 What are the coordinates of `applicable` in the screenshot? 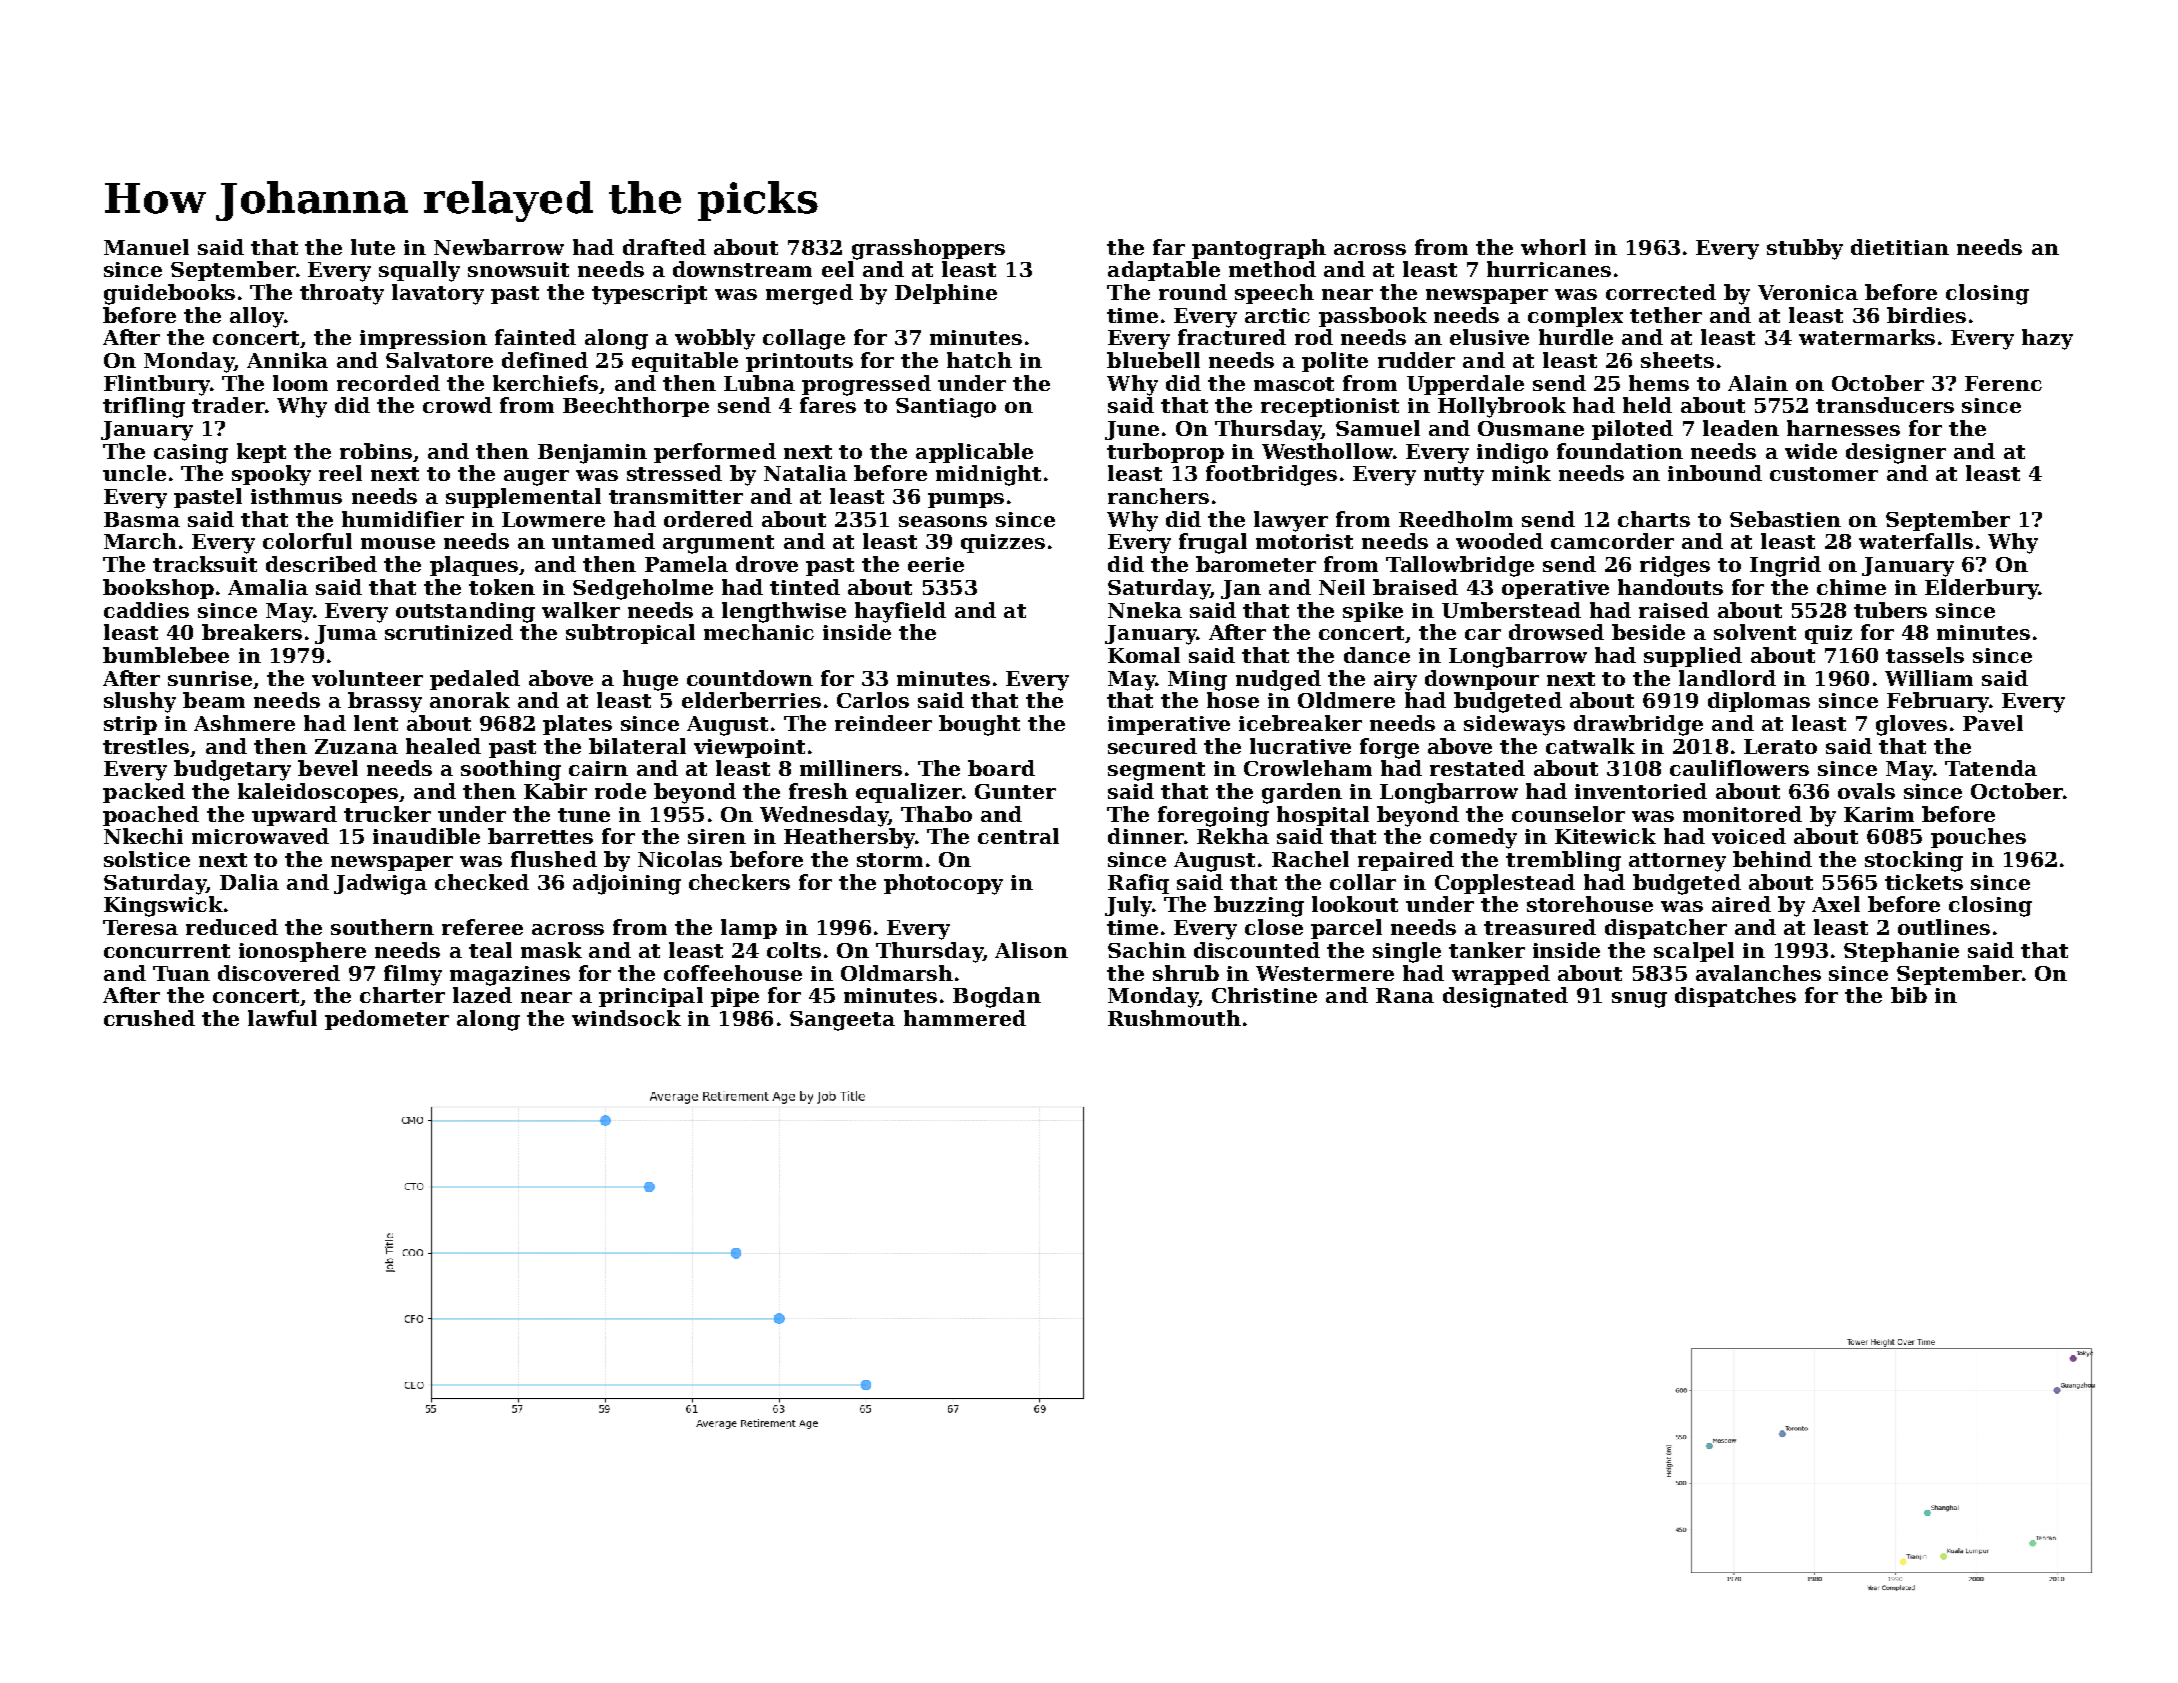 It's located at (974, 453).
